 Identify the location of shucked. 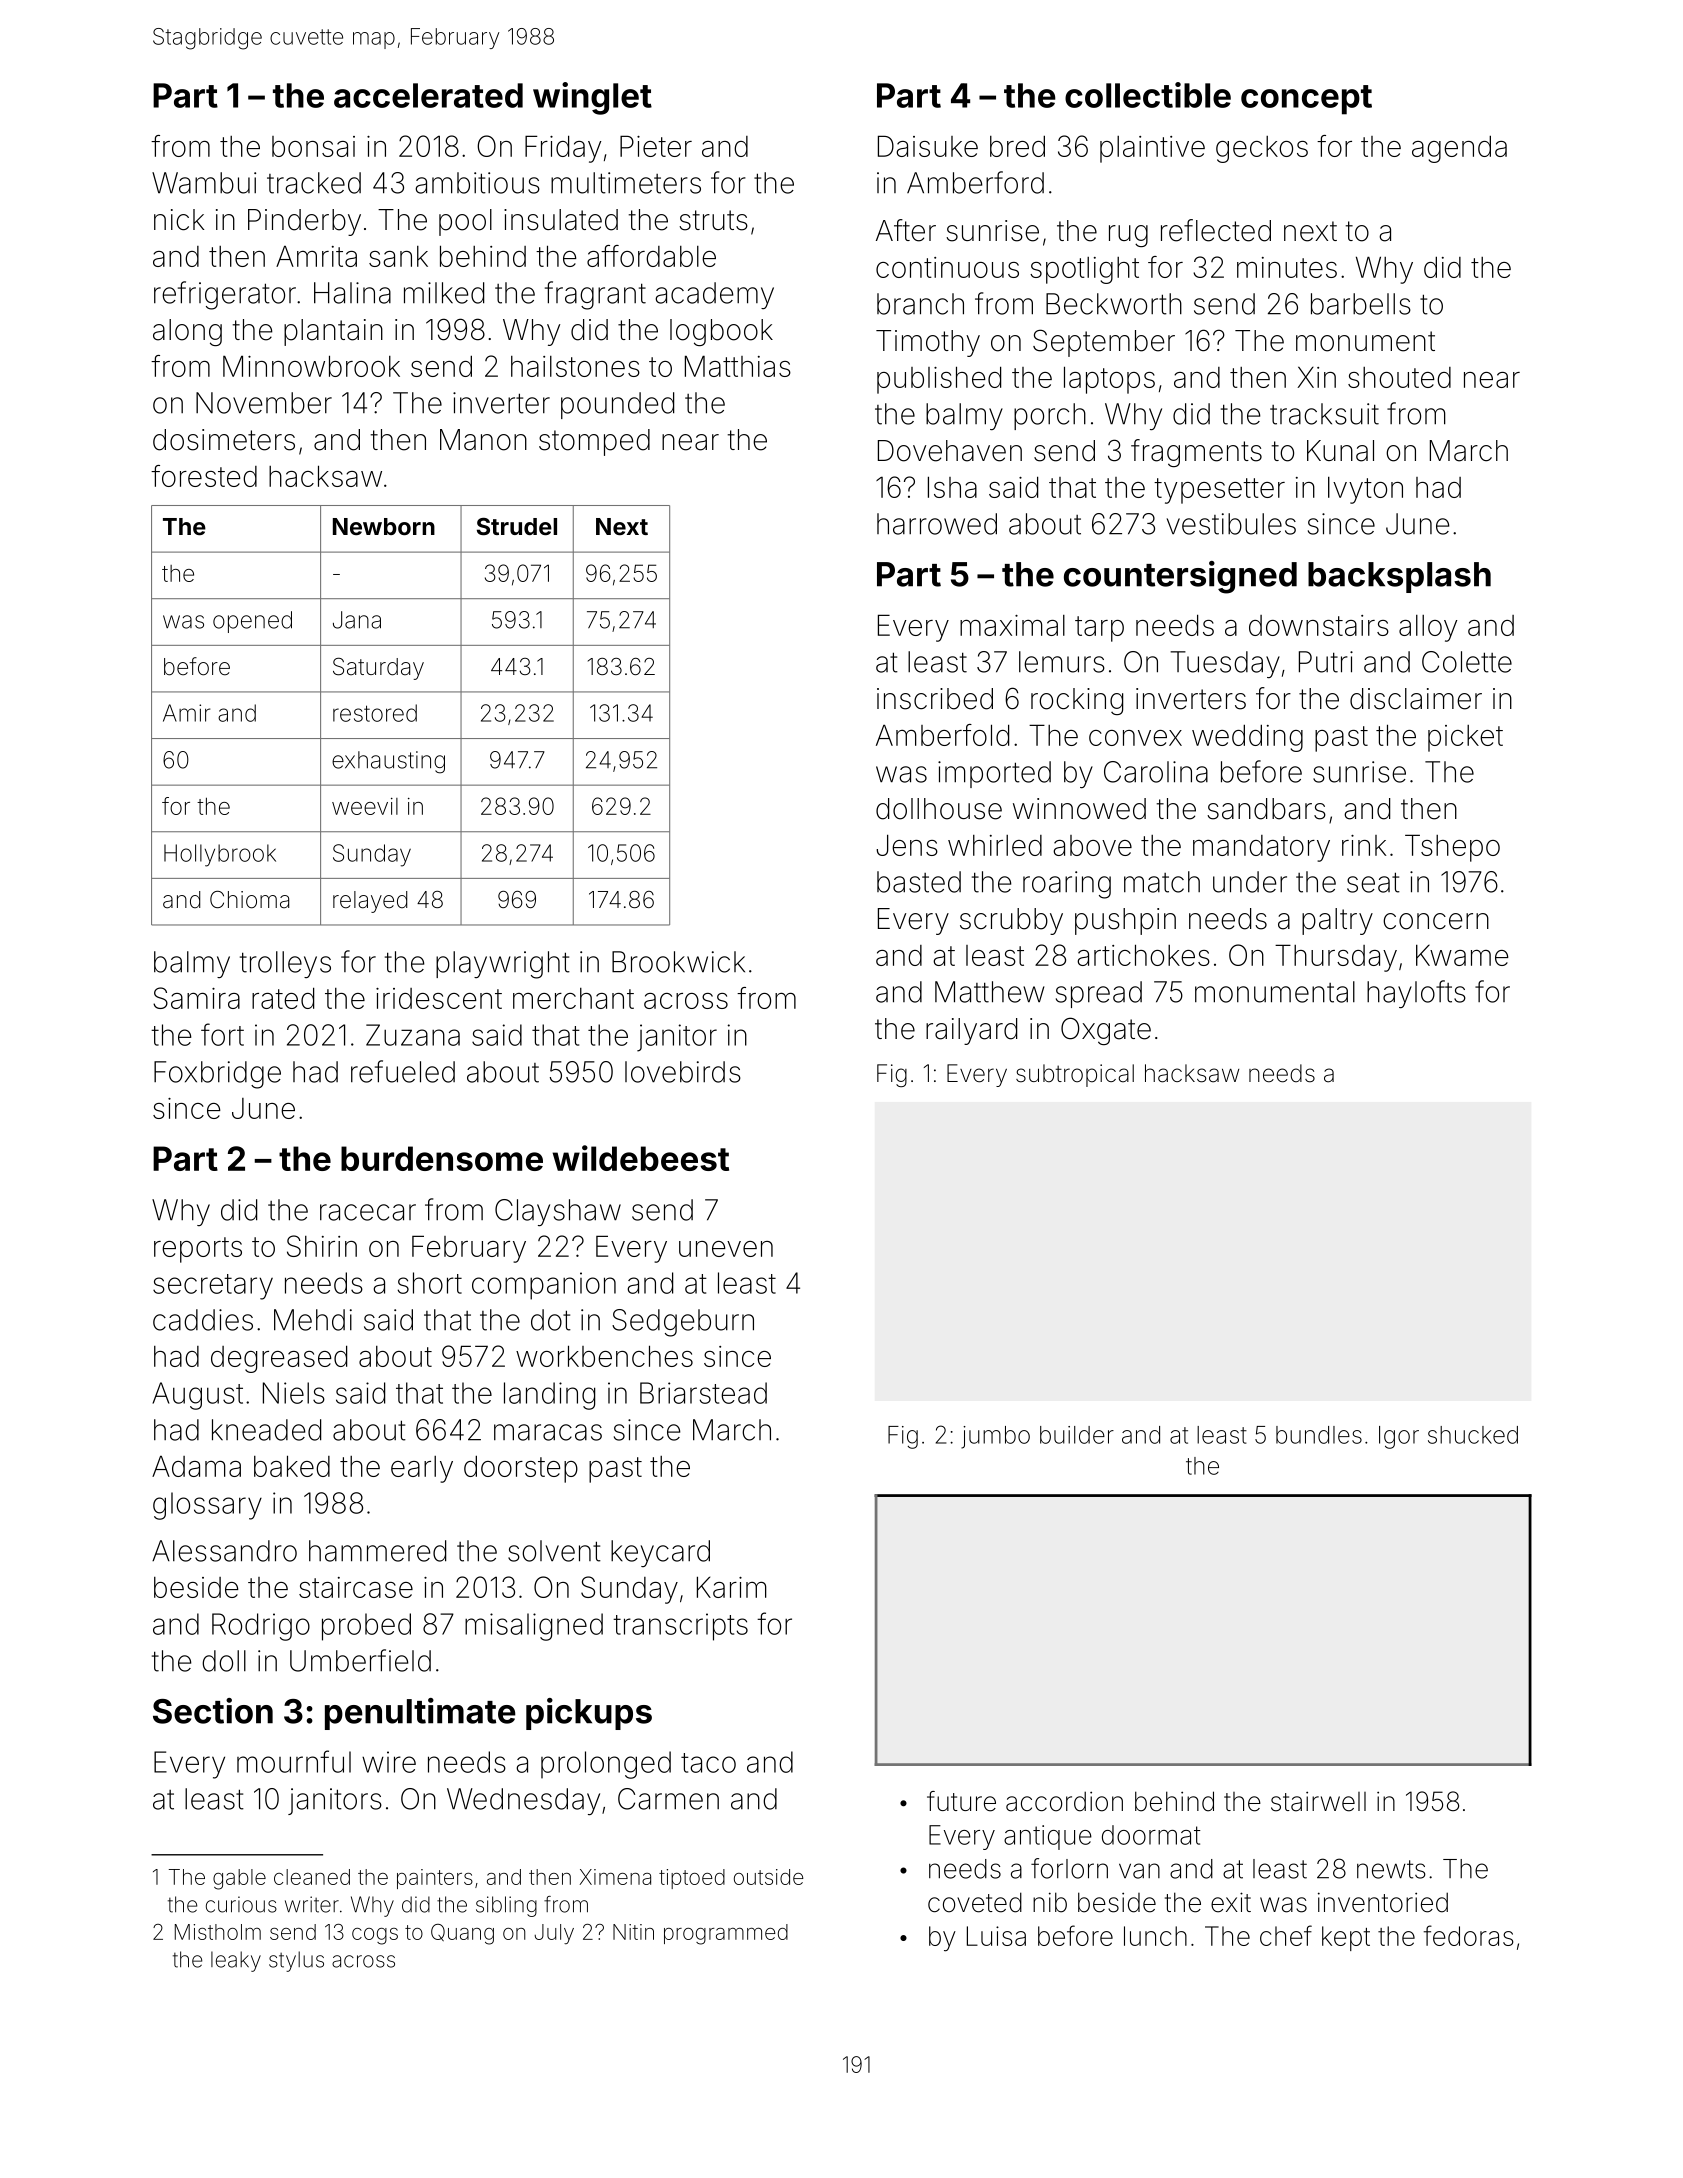
(1473, 1435).
